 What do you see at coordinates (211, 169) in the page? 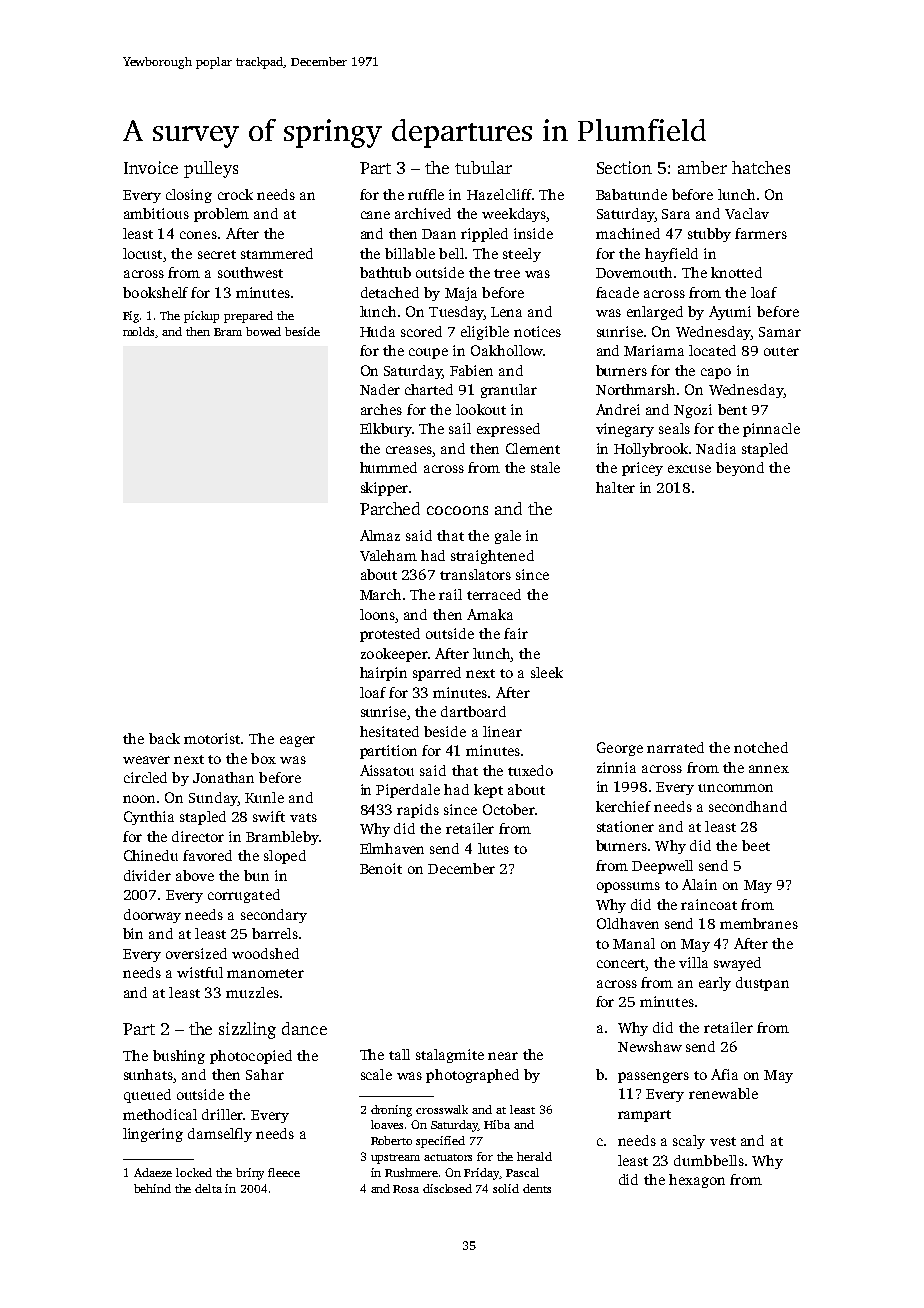
I see `pulleys` at bounding box center [211, 169].
